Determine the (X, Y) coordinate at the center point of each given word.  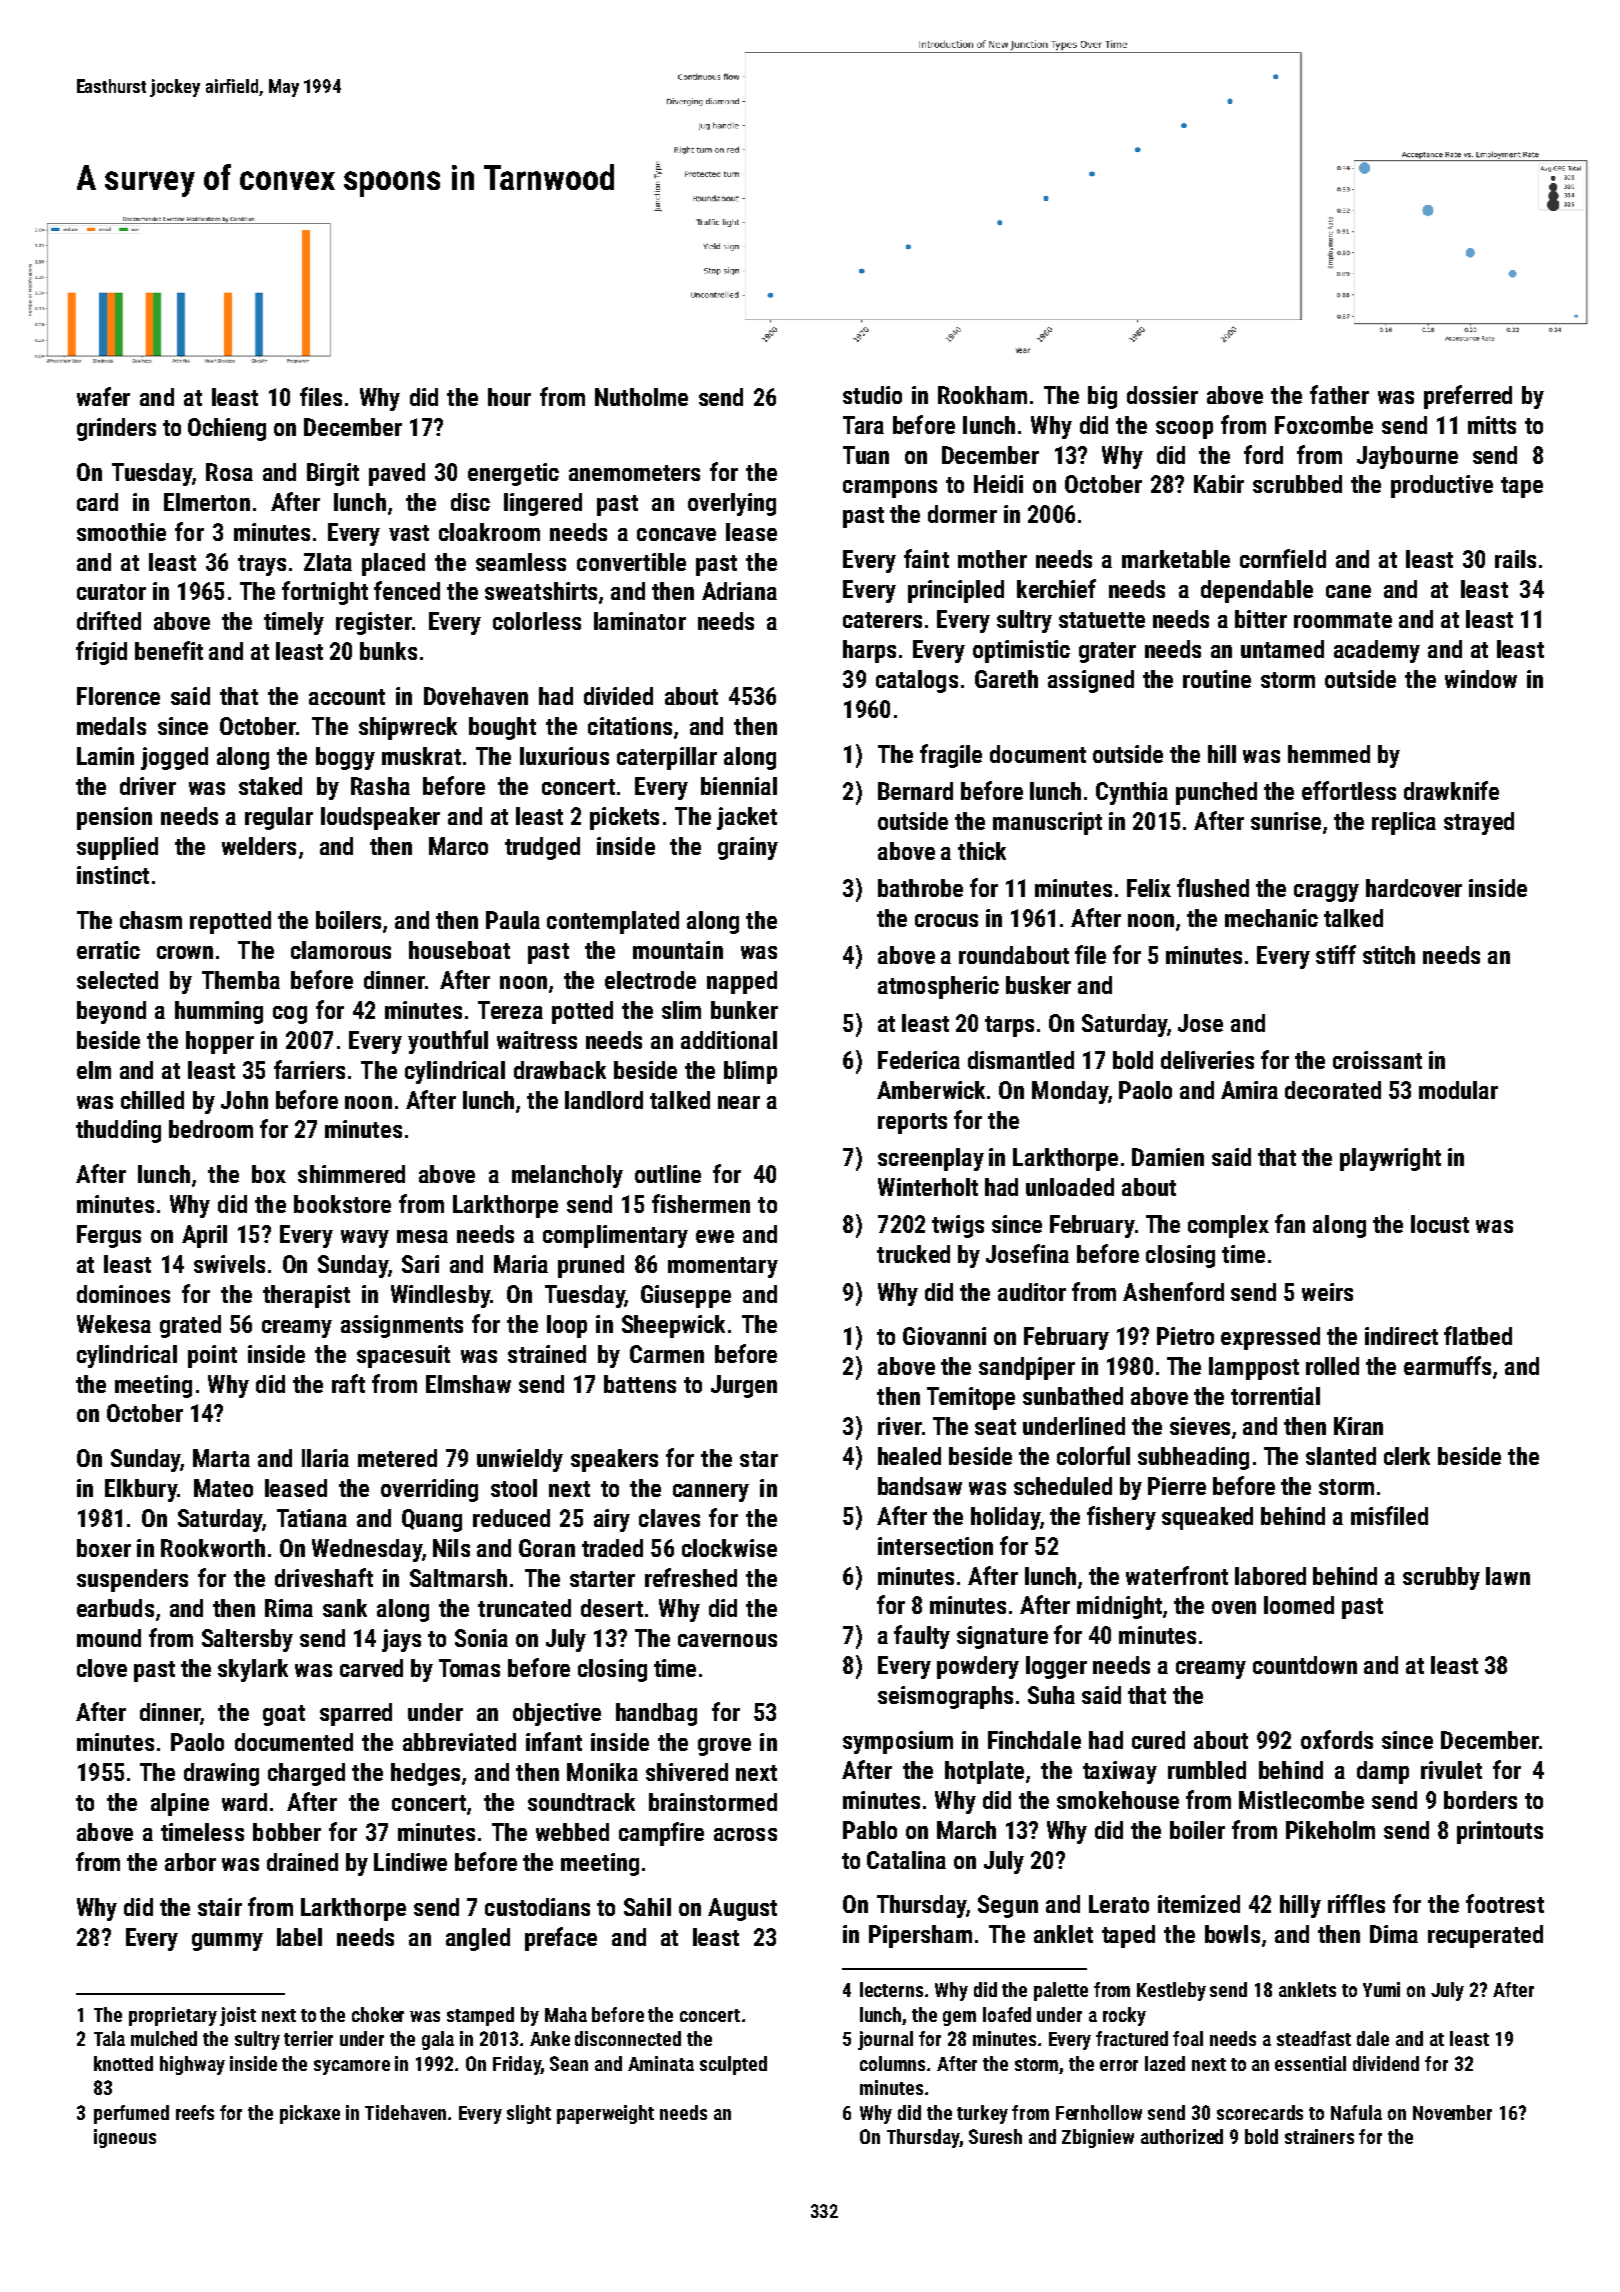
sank (345, 1608)
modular (1458, 1090)
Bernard (915, 791)
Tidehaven (405, 2112)
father (1339, 394)
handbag (656, 1714)
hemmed (1329, 754)
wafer (103, 396)
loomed (1299, 1605)
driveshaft (324, 1577)
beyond (111, 1012)
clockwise (729, 1548)
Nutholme (641, 397)
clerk (1407, 1456)
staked (270, 786)
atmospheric (938, 987)
